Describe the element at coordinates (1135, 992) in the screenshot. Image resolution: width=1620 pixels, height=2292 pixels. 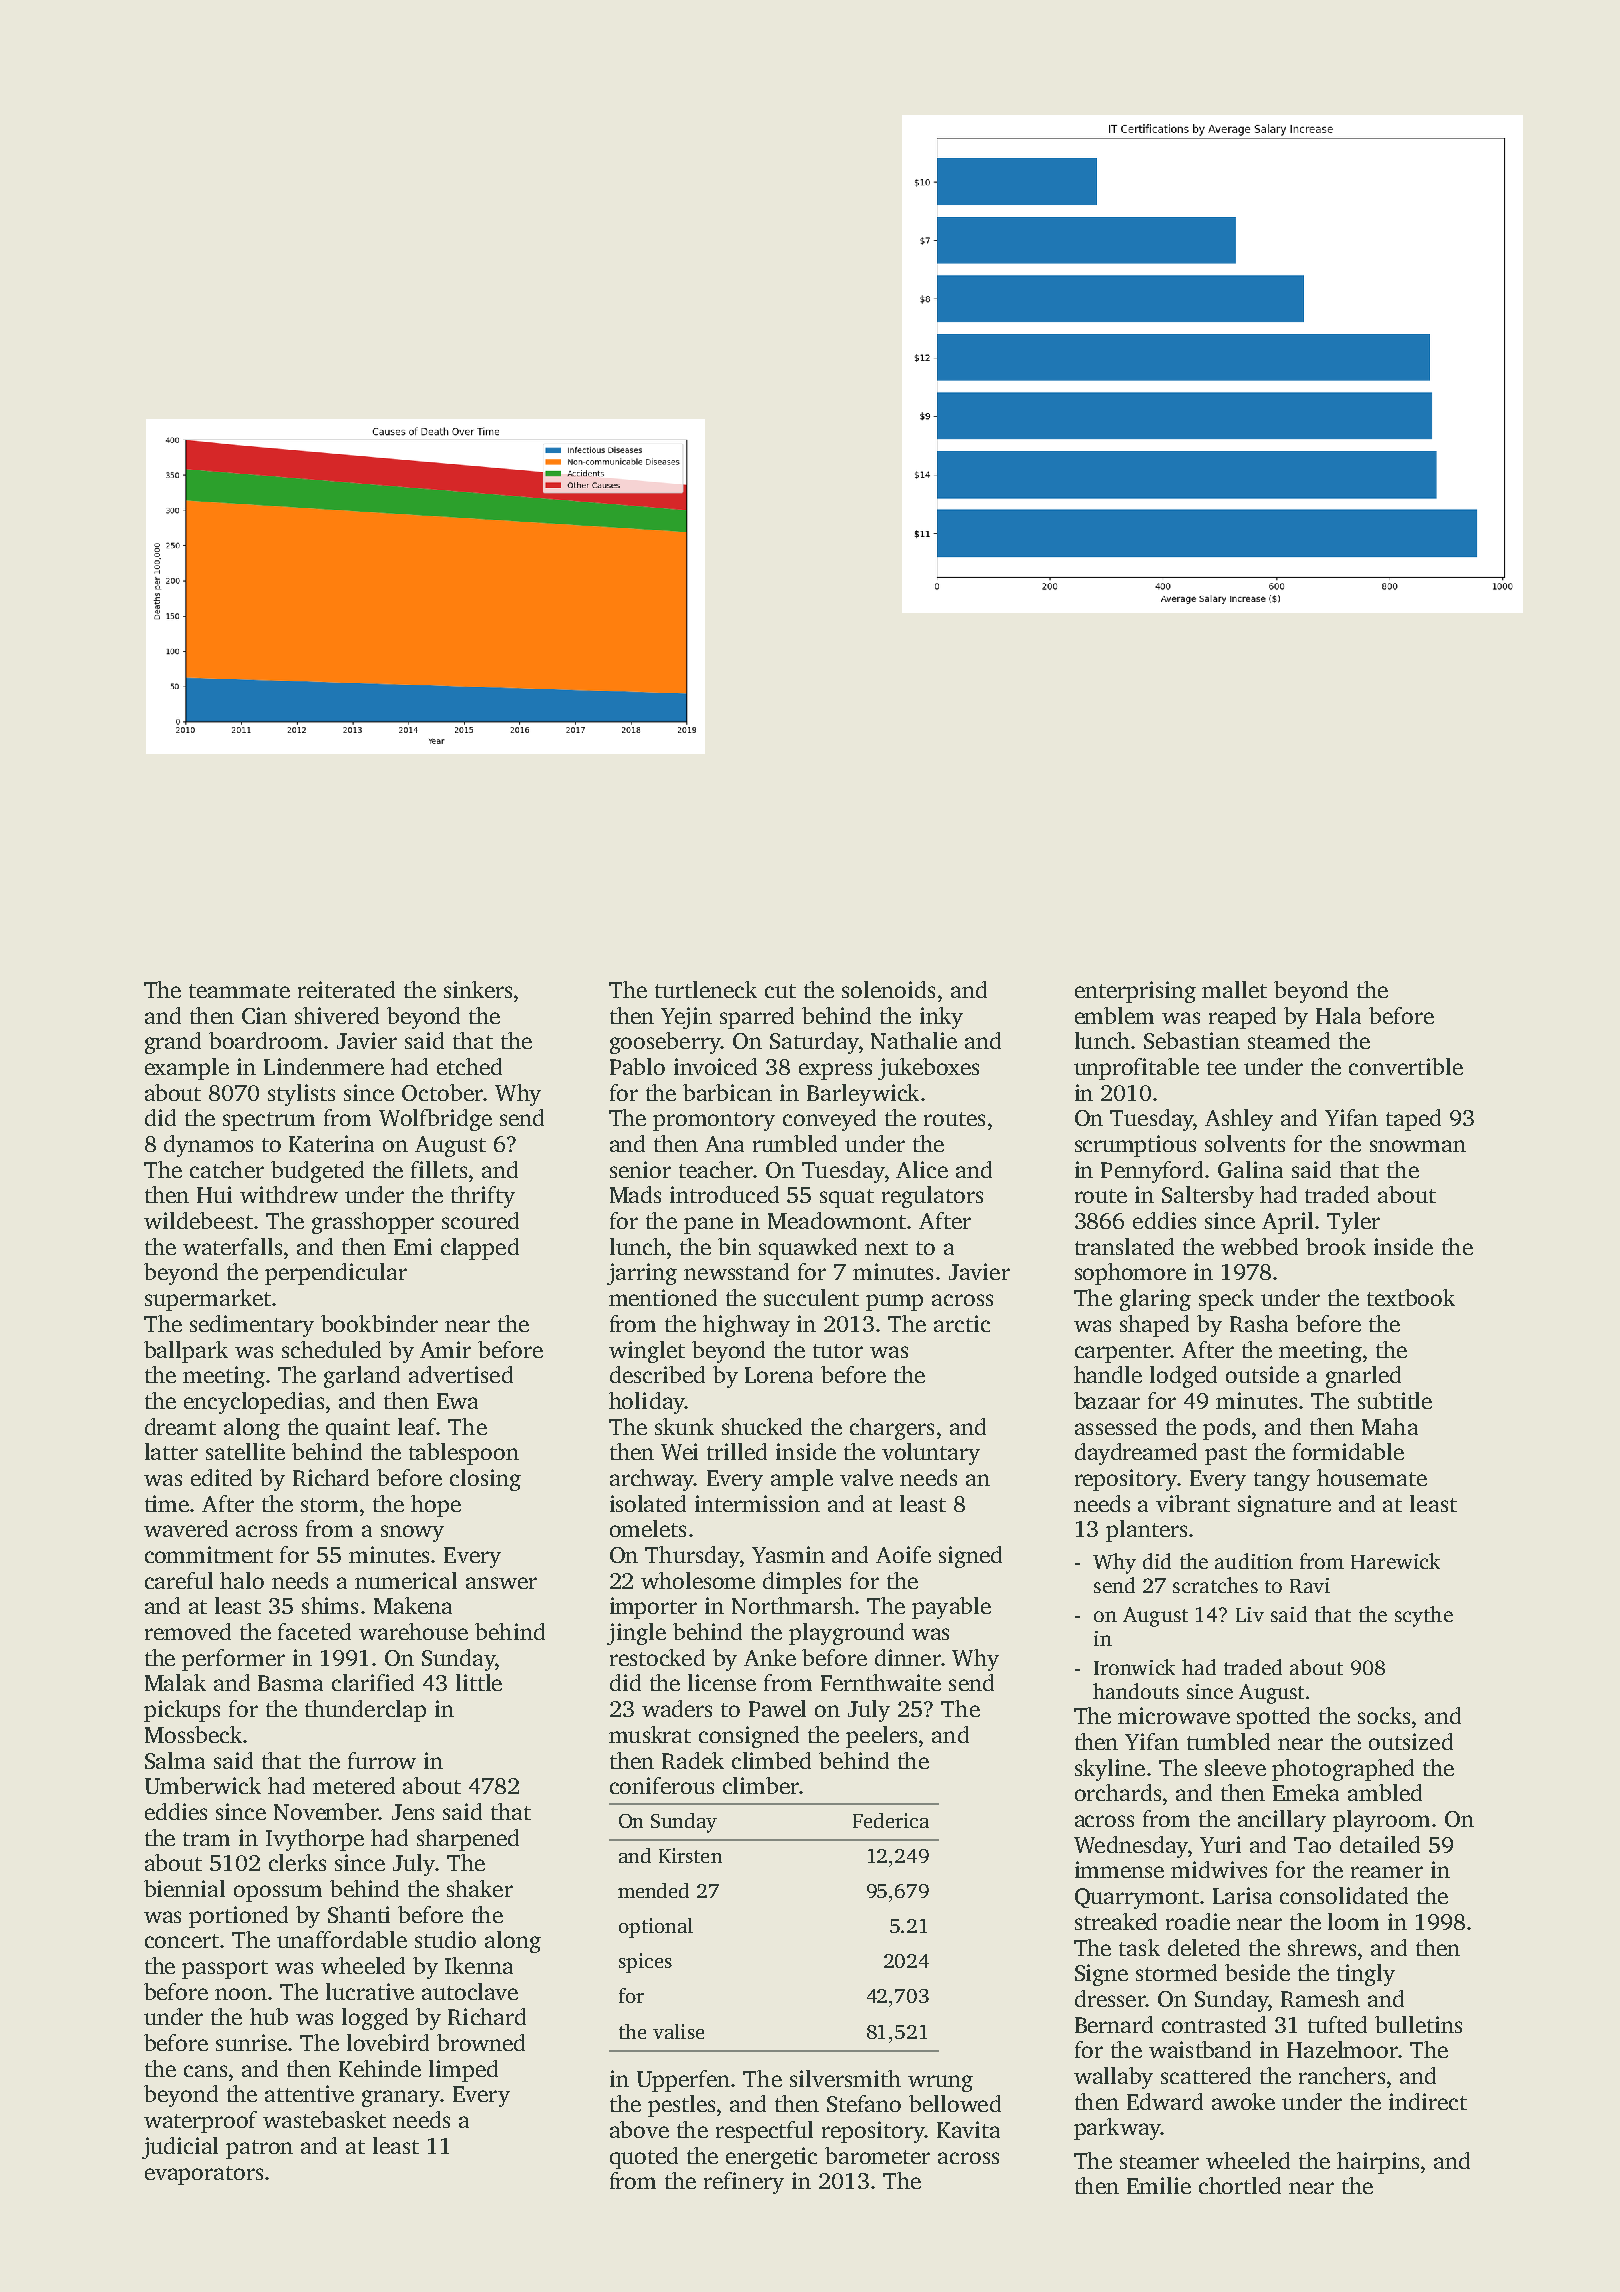
I see `enterprising` at that location.
